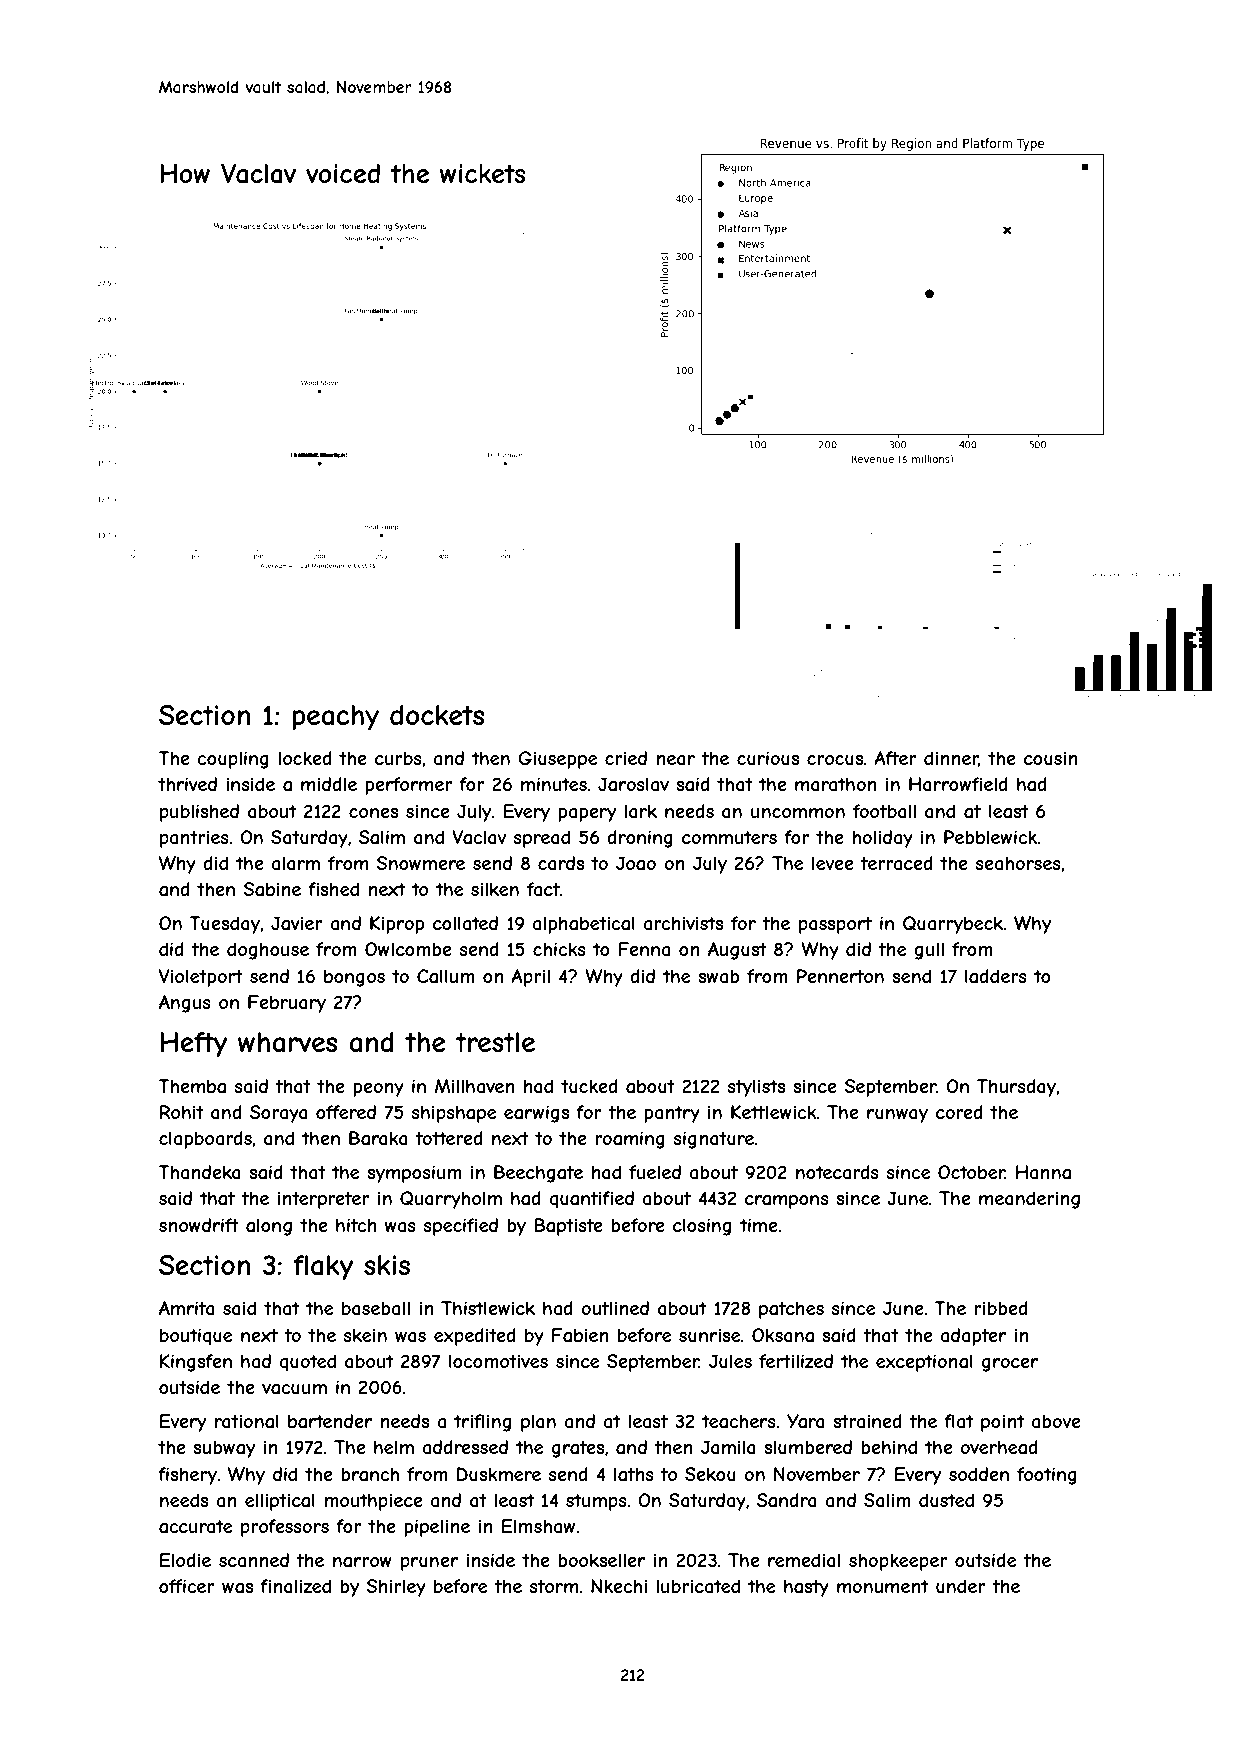  What do you see at coordinates (787, 1202) in the screenshot?
I see `crampons` at bounding box center [787, 1202].
